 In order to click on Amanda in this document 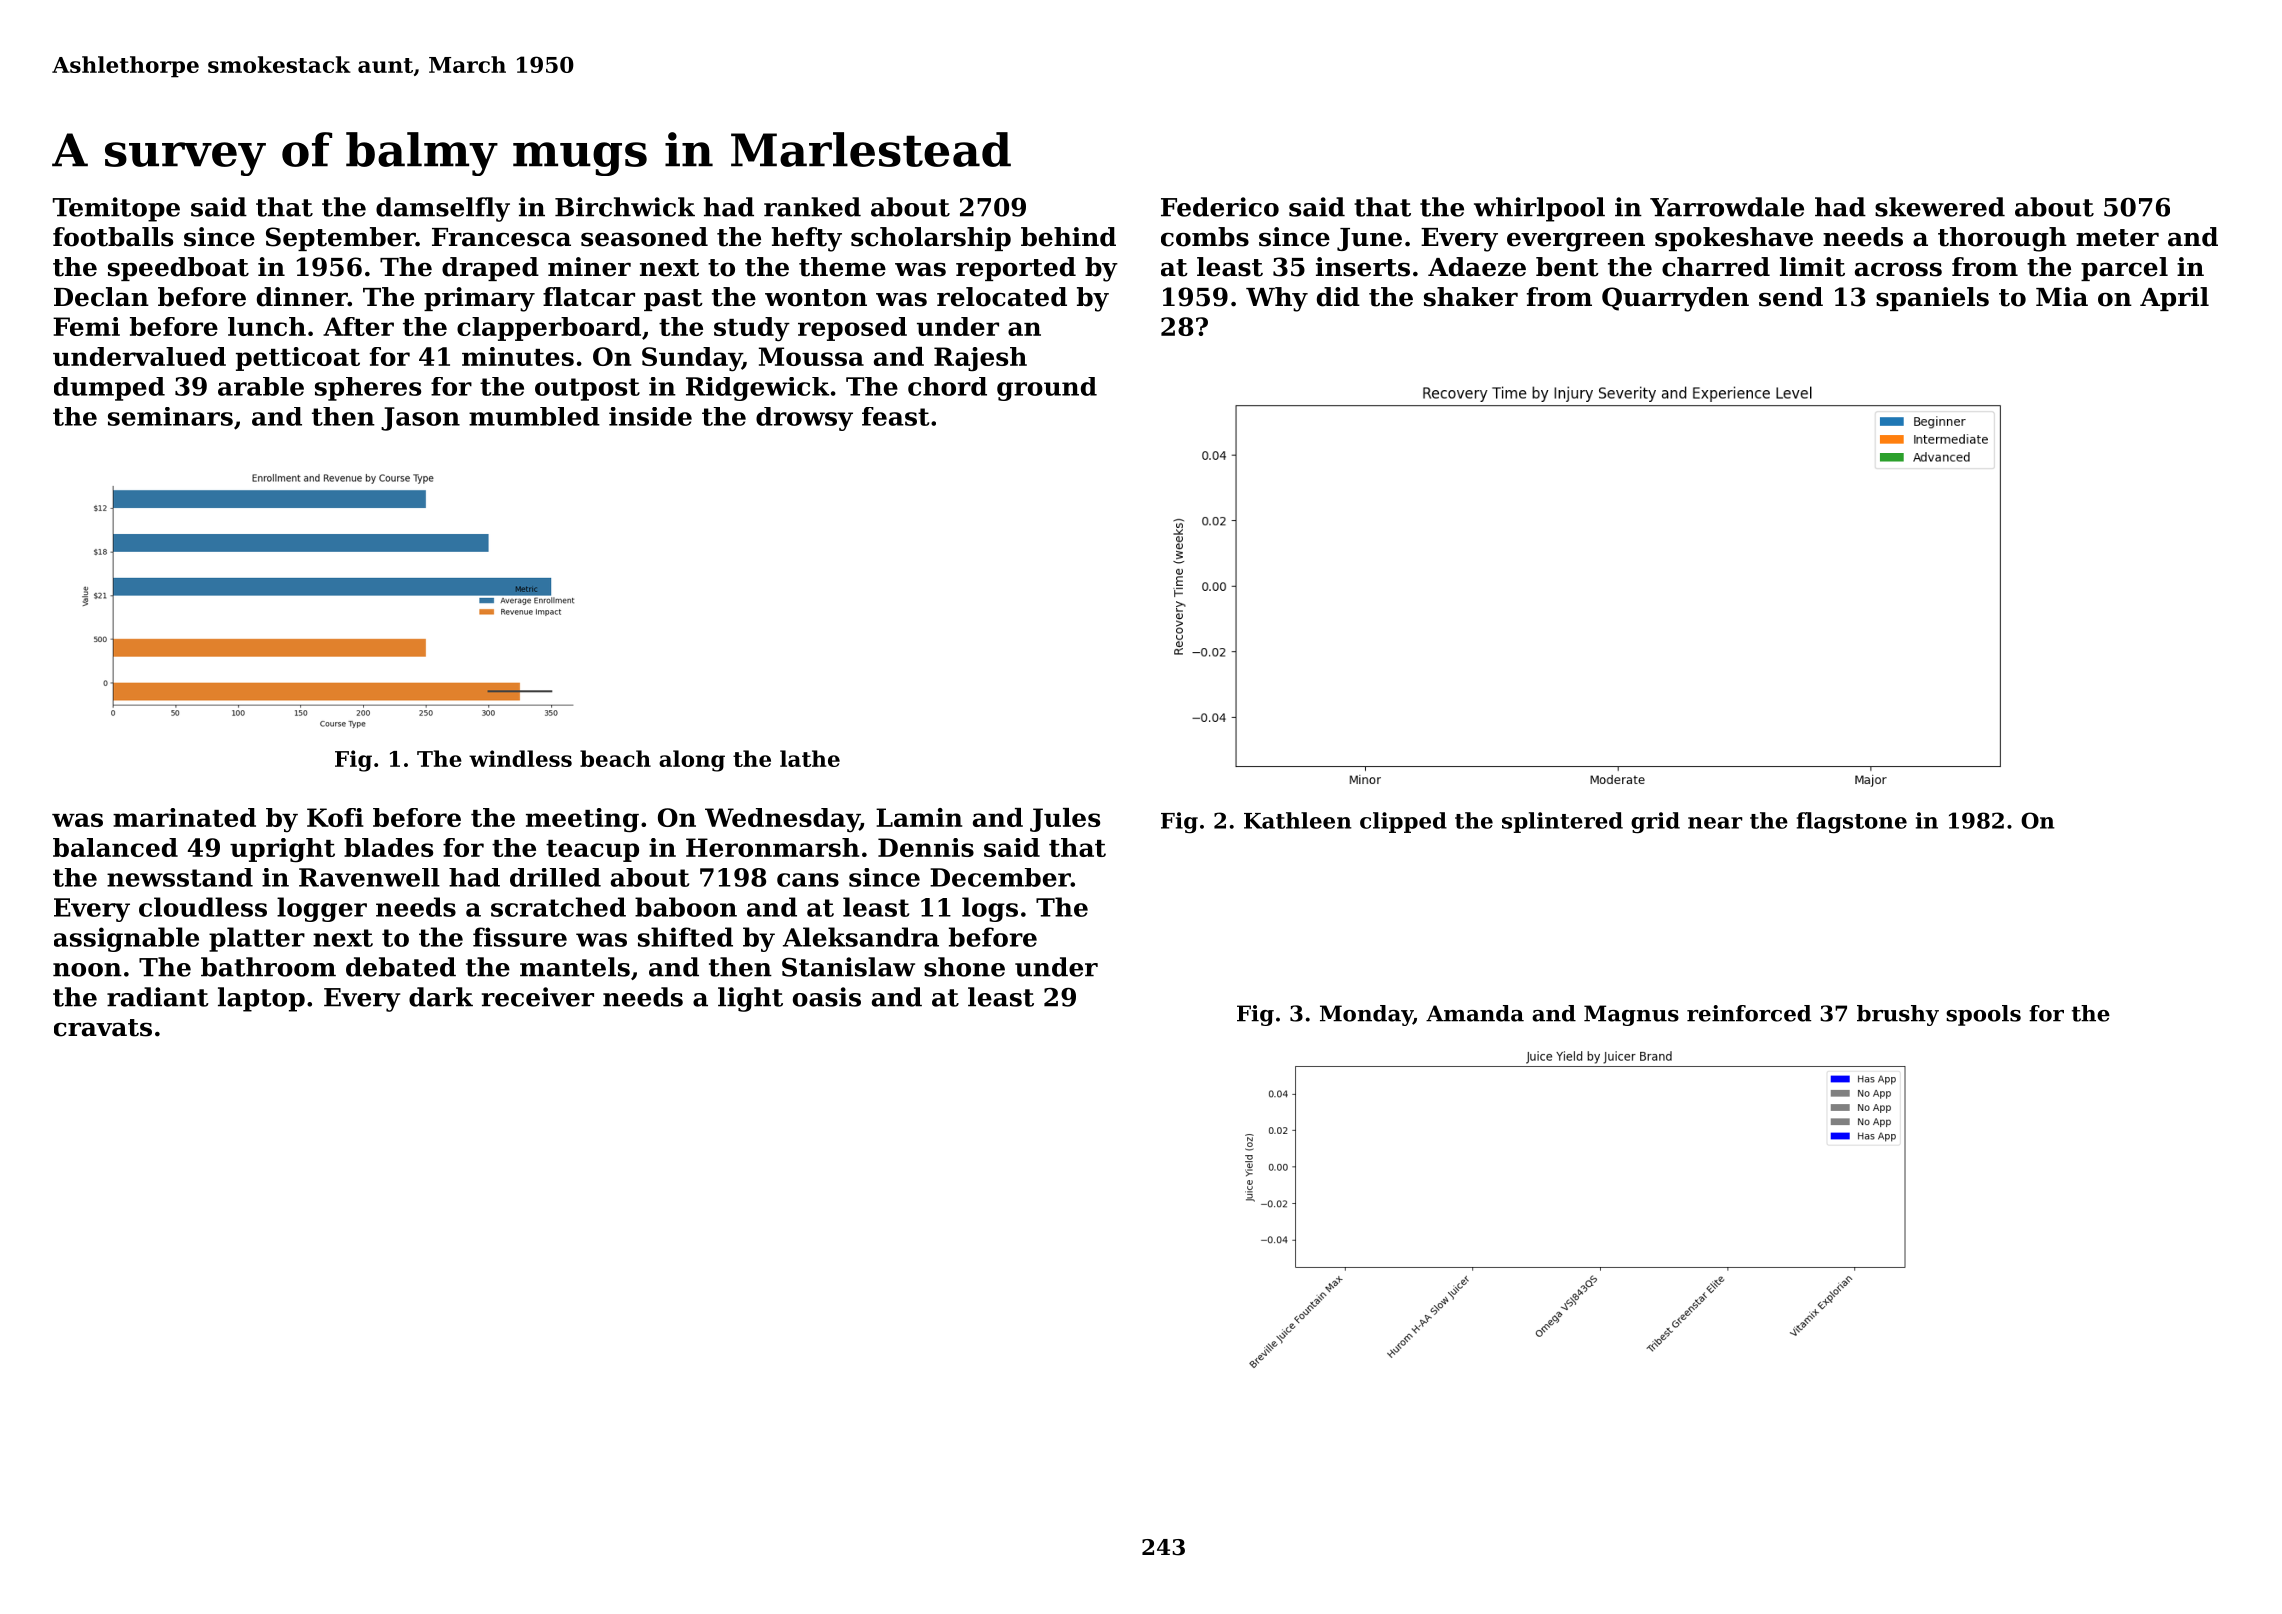, I will do `click(1475, 1013)`.
